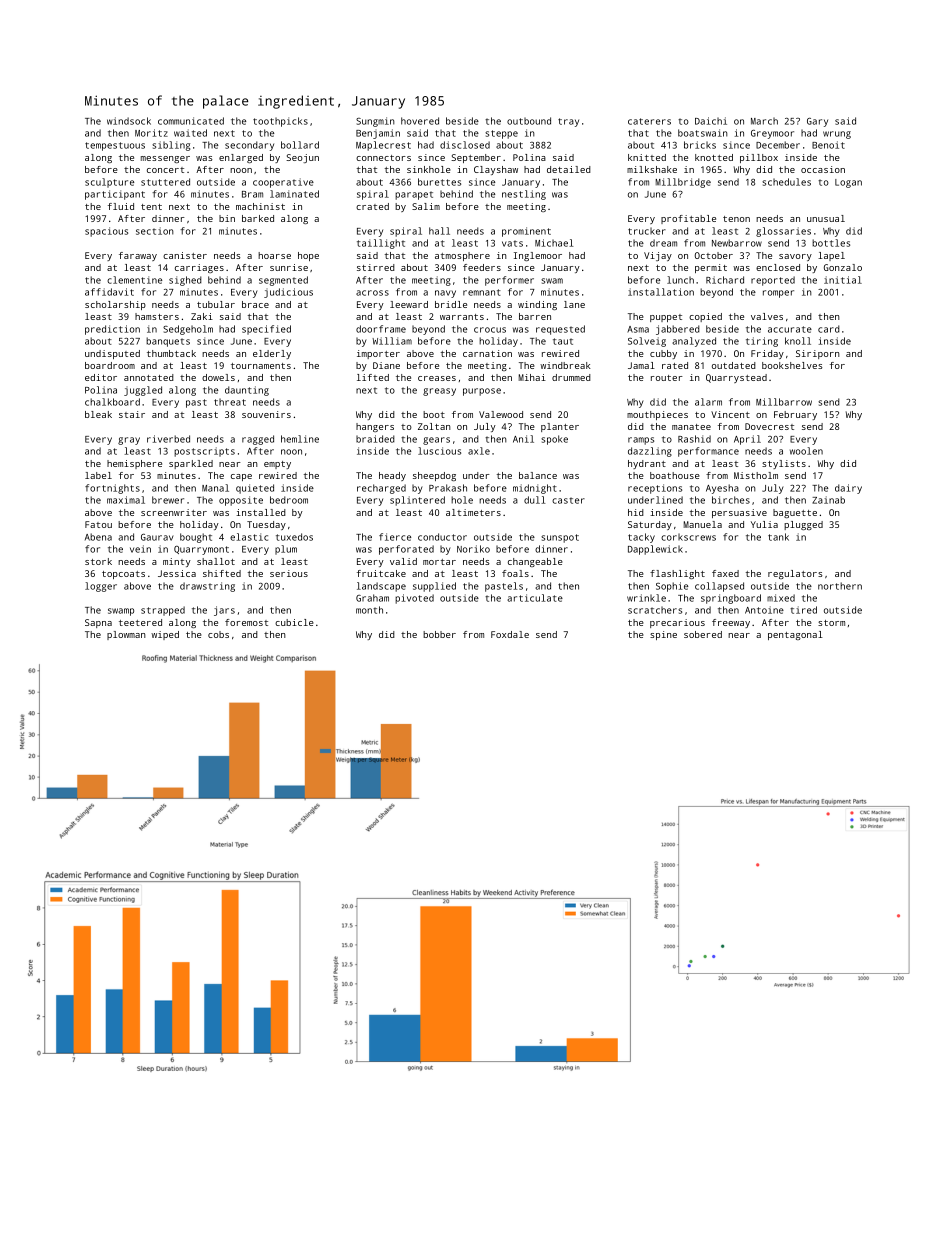 The image size is (952, 1233). What do you see at coordinates (510, 634) in the screenshot?
I see `Foxdale` at bounding box center [510, 634].
